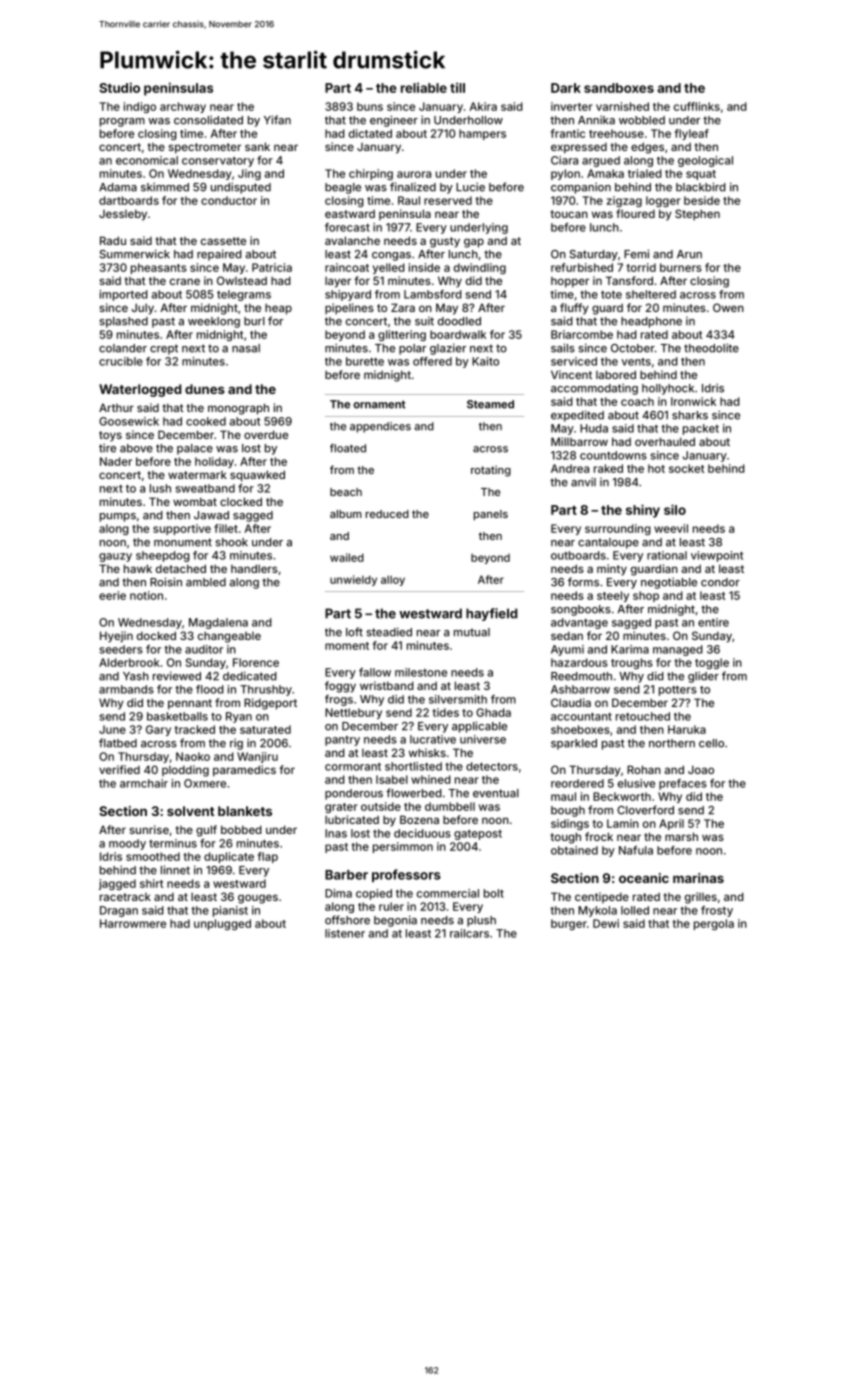 This document has width=849, height=1400. What do you see at coordinates (697, 106) in the document?
I see `cufflinks` at bounding box center [697, 106].
